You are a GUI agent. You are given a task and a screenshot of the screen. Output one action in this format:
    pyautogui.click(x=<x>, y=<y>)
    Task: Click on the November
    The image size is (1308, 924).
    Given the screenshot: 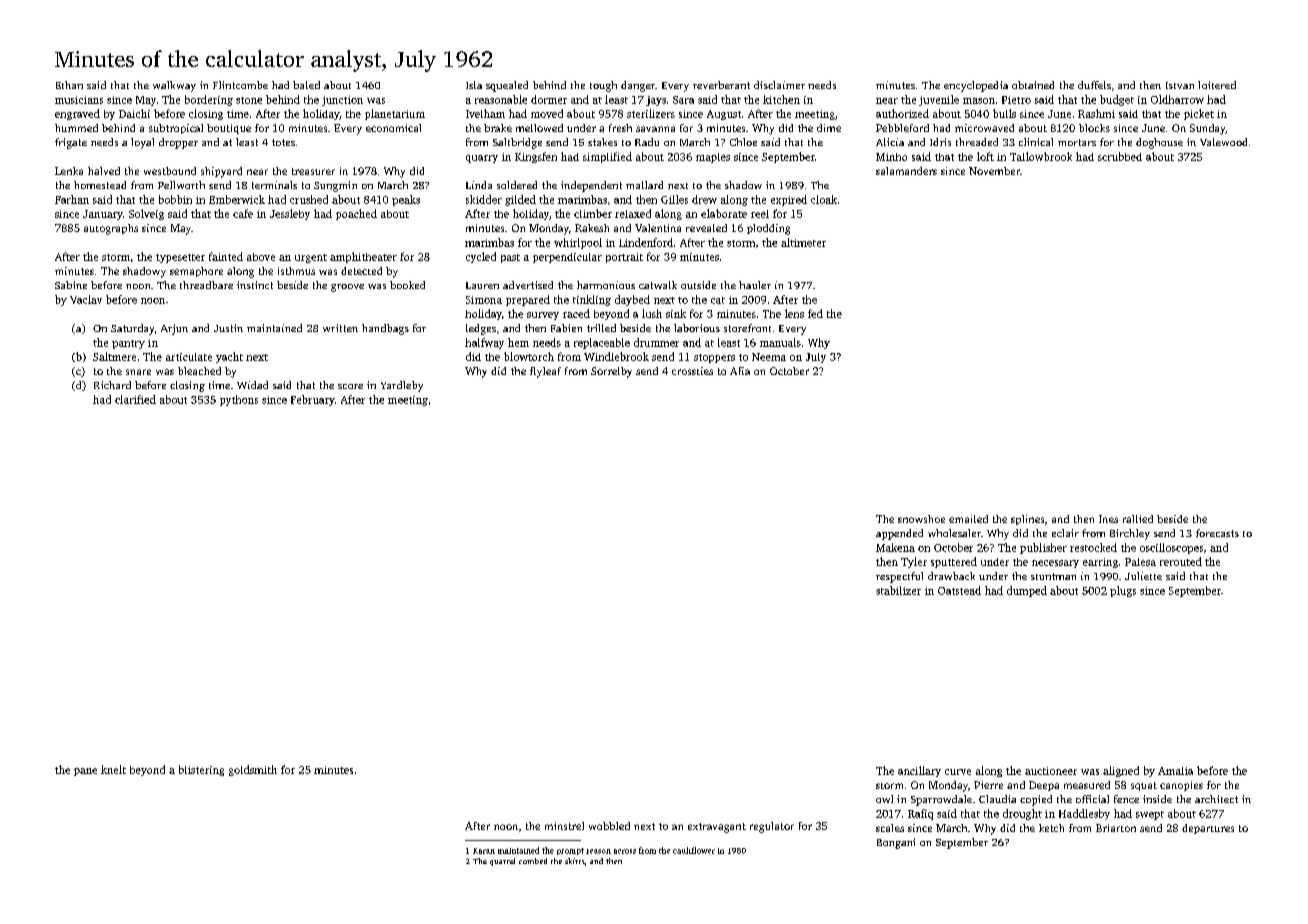 What is the action you would take?
    pyautogui.click(x=994, y=171)
